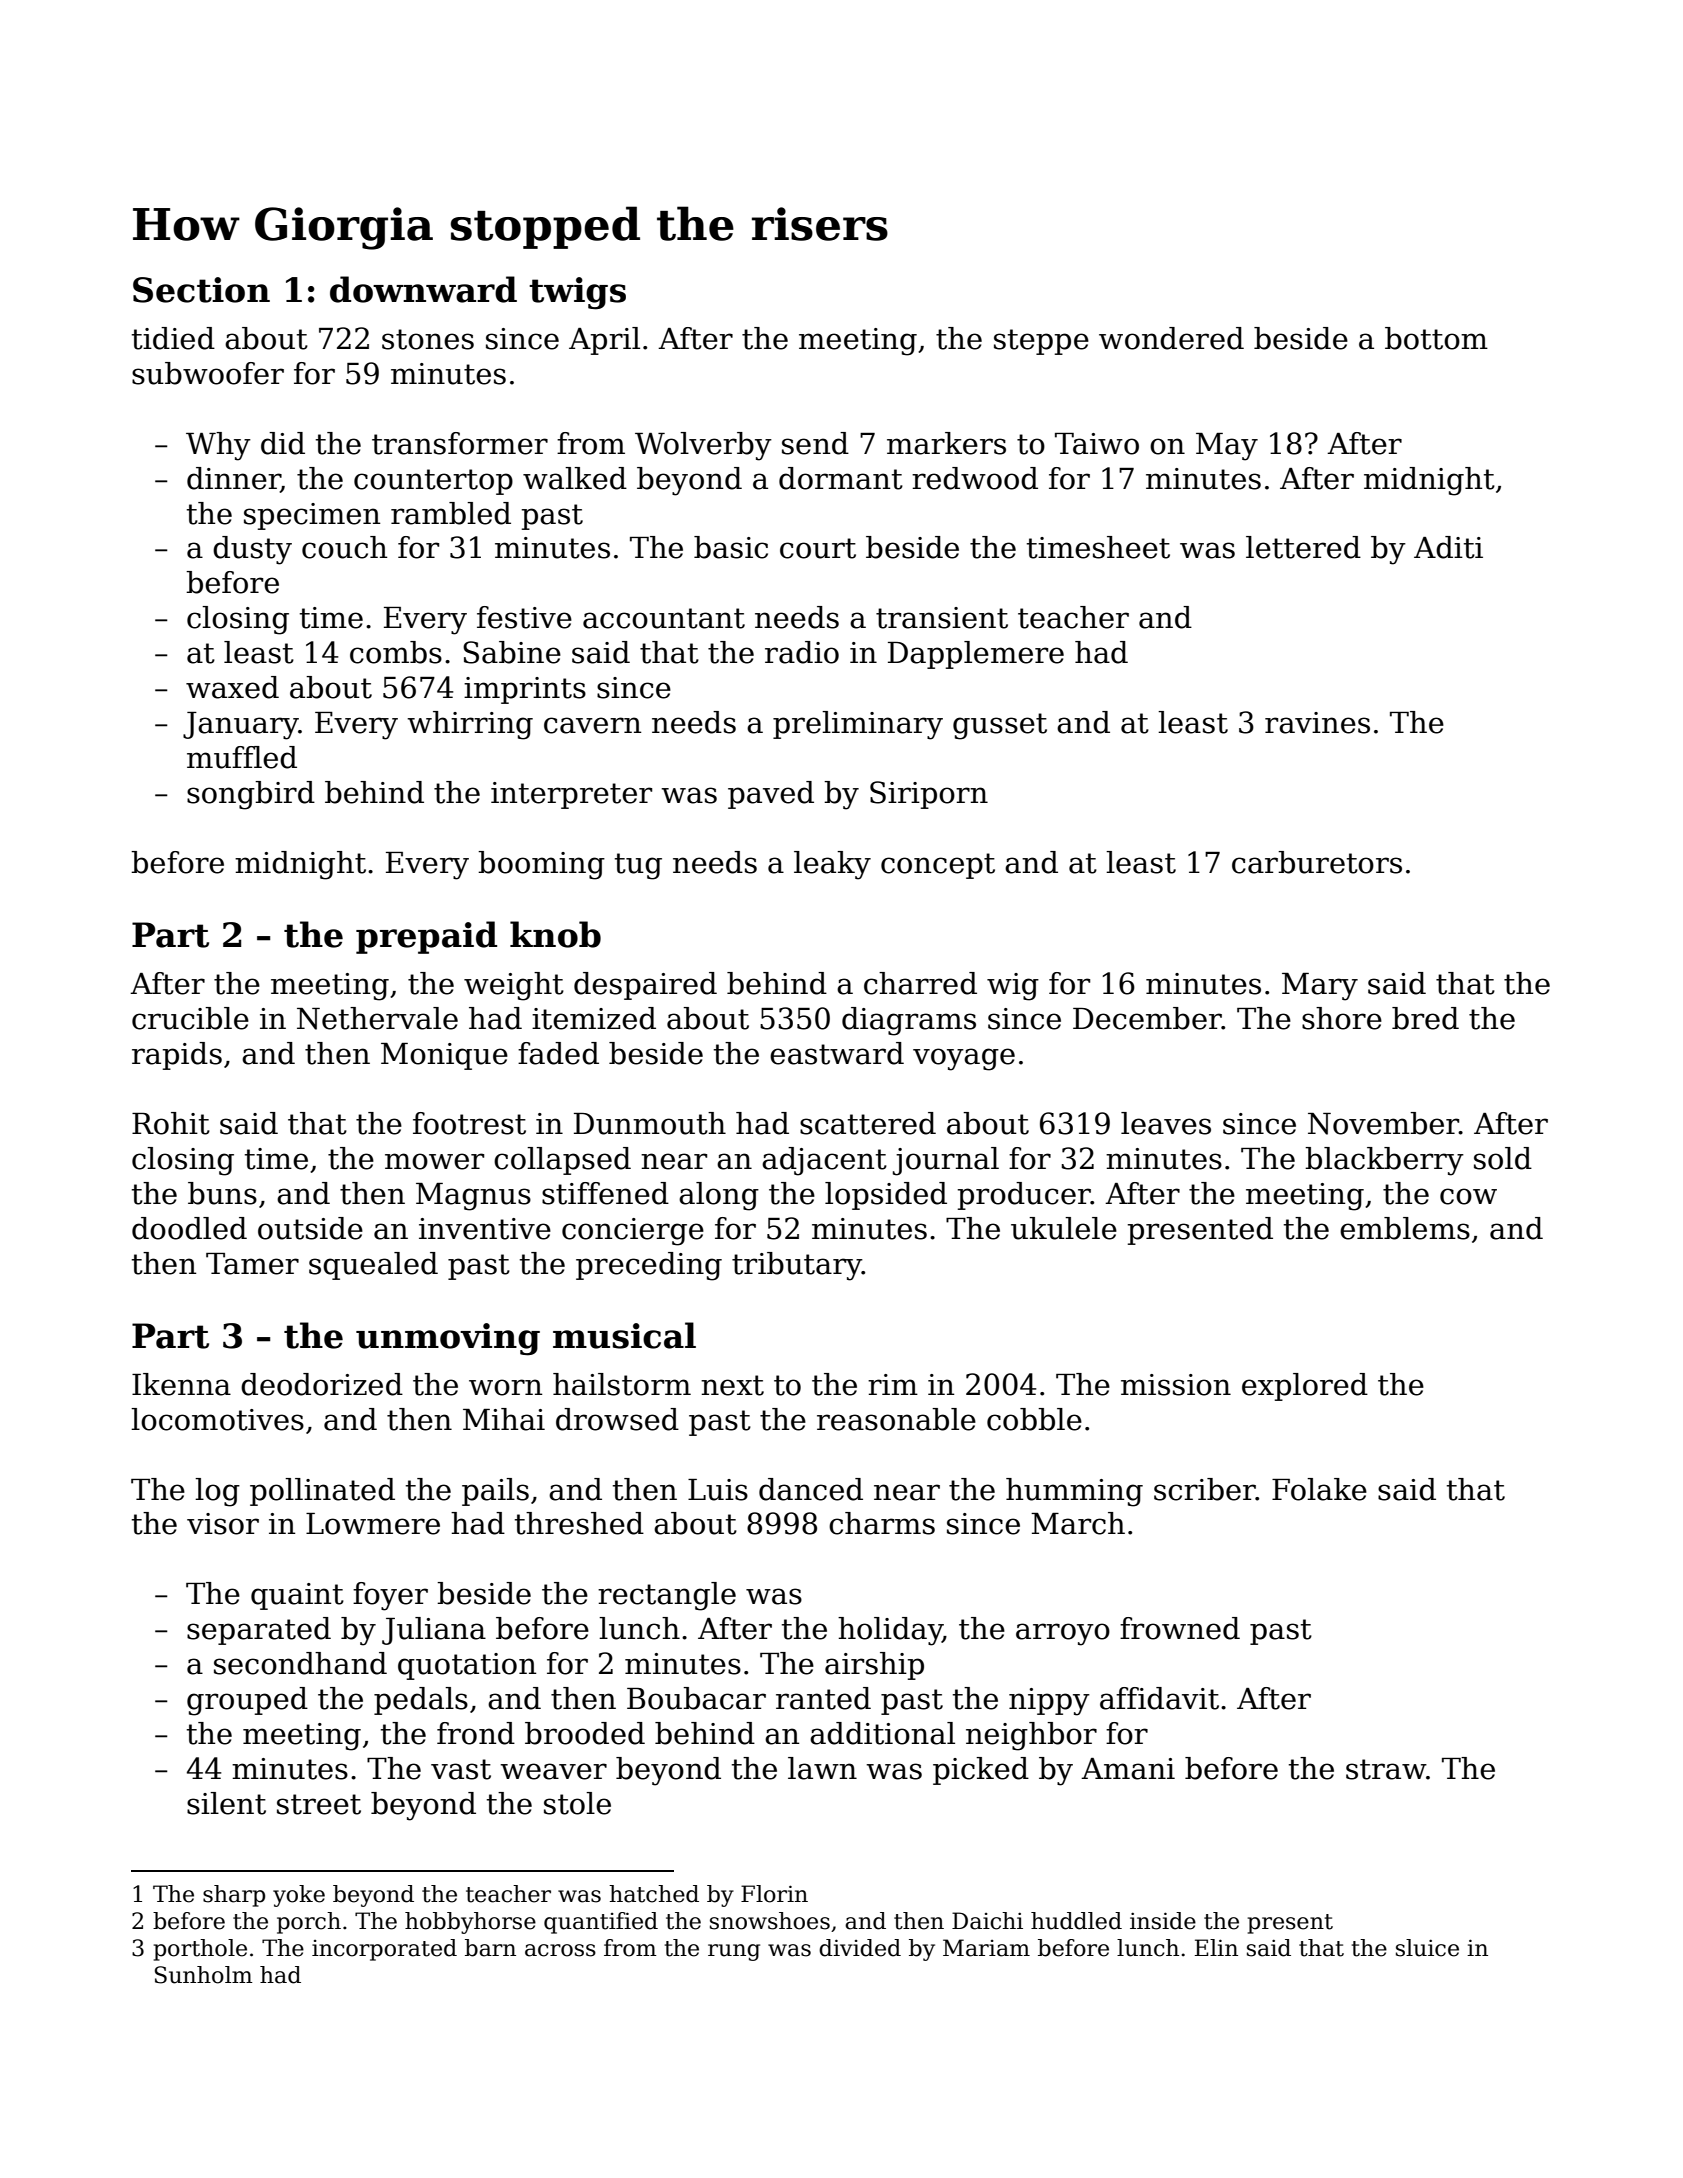 The width and height of the image is (1683, 2178). Describe the element at coordinates (667, 1596) in the image. I see `rectangle` at that location.
